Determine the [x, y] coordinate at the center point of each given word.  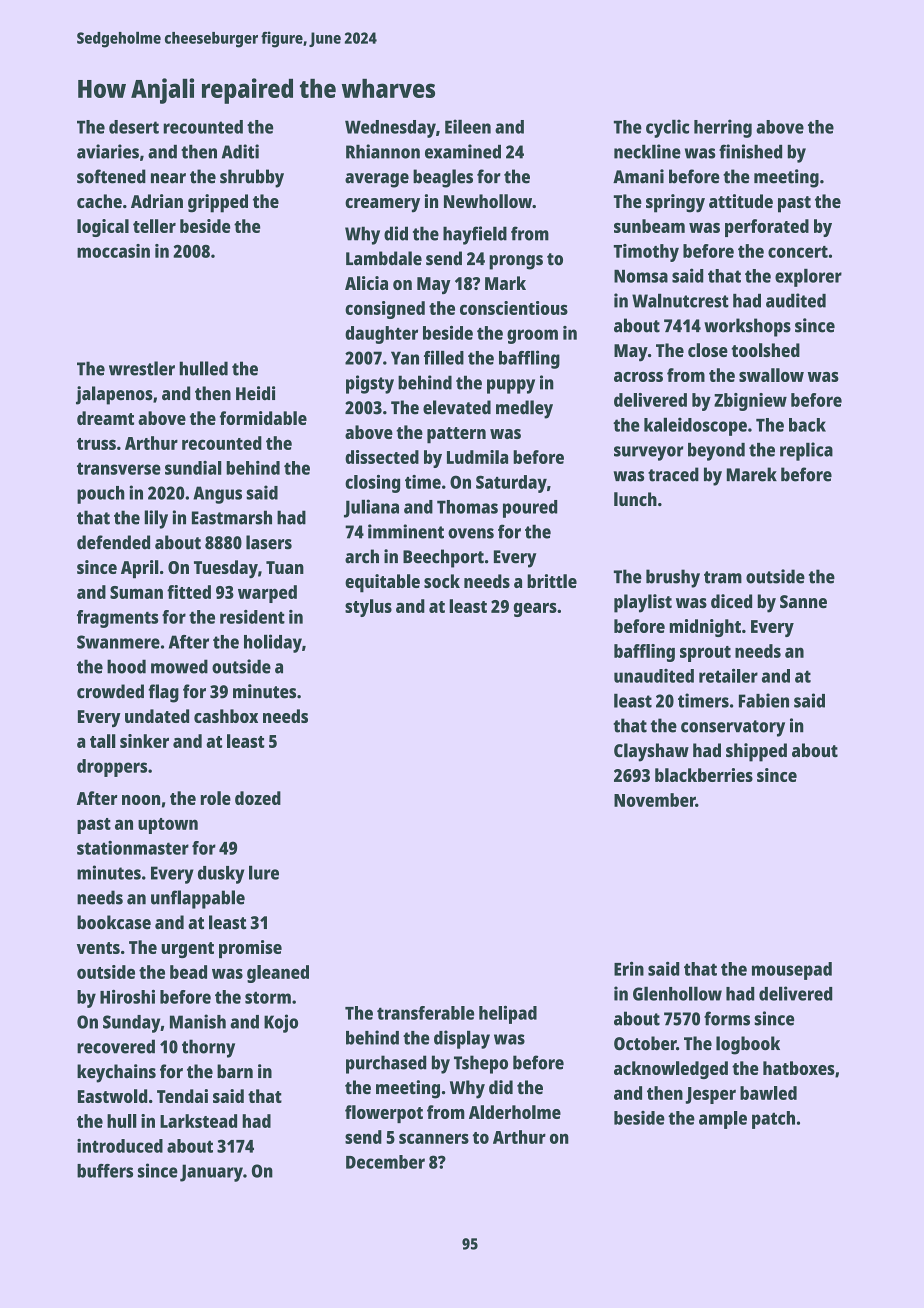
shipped [756, 752]
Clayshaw [651, 752]
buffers [105, 1171]
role [216, 798]
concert [798, 252]
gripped [218, 203]
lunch [635, 499]
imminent [406, 531]
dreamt [105, 418]
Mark [505, 283]
